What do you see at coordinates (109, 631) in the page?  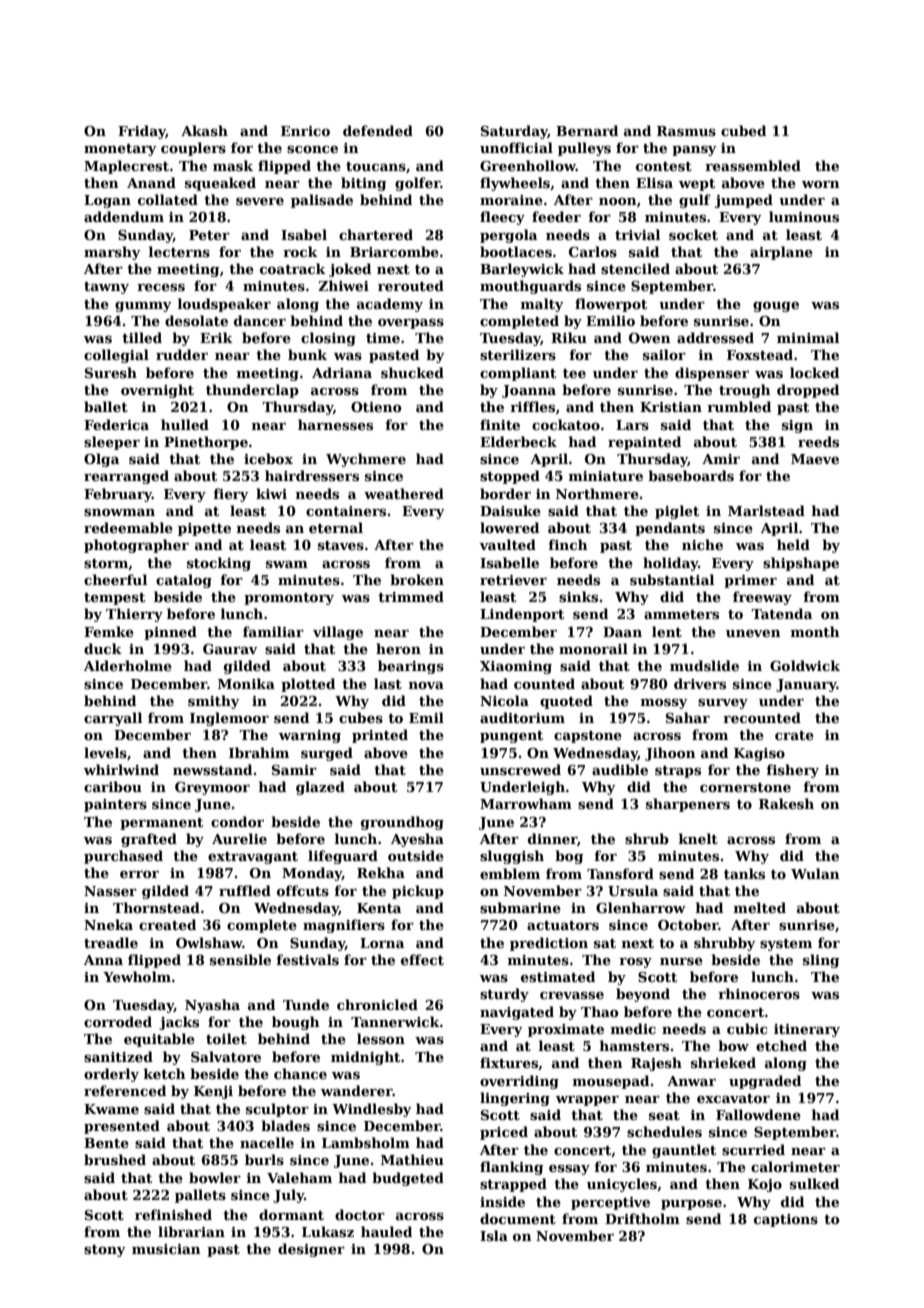 I see `Femke` at bounding box center [109, 631].
